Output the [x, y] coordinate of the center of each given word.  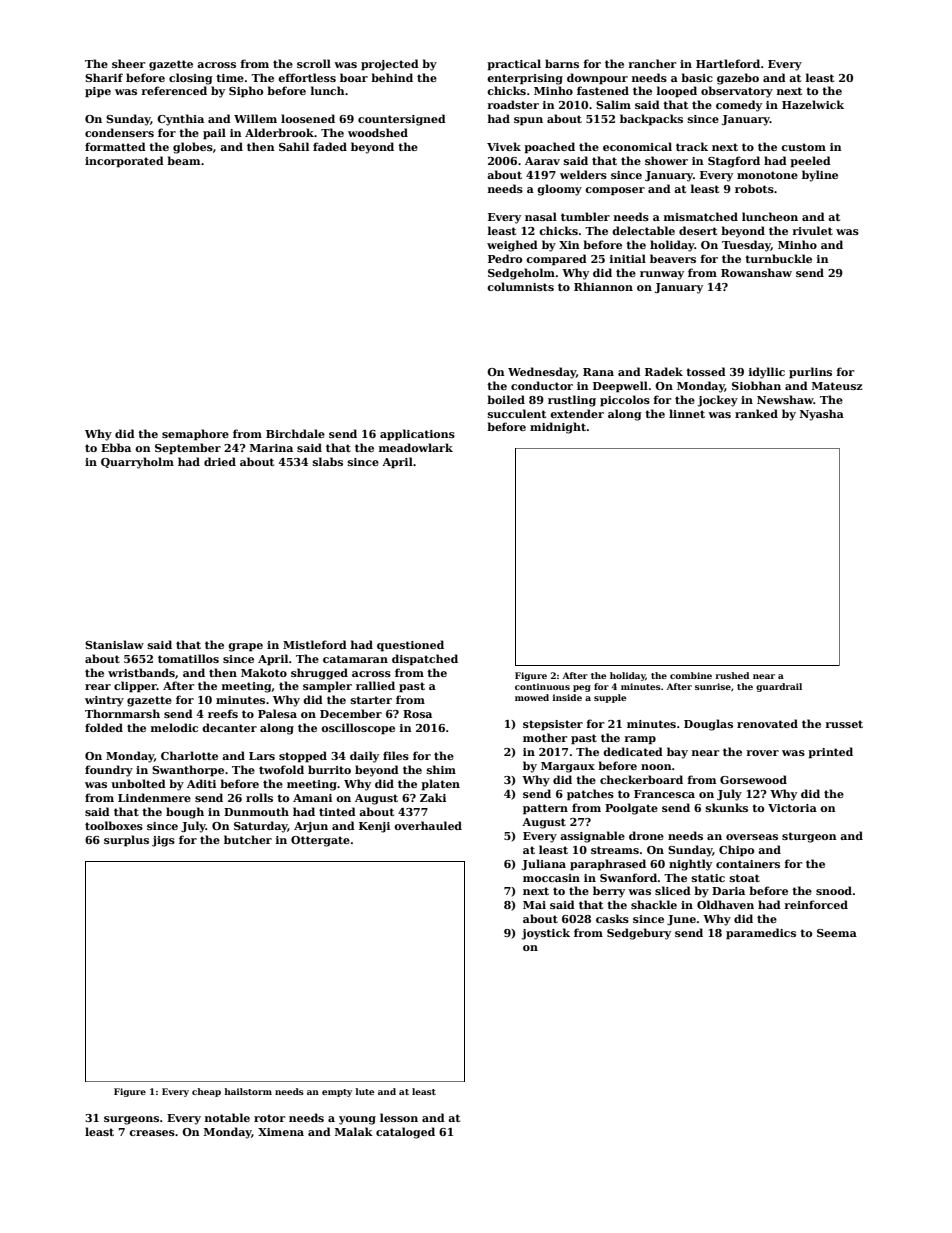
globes [193, 148]
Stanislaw [114, 644]
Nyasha [822, 415]
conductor [542, 385]
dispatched [425, 660]
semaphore [195, 435]
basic [697, 77]
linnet [687, 413]
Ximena [281, 1132]
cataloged [405, 1133]
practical [514, 65]
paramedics [761, 934]
